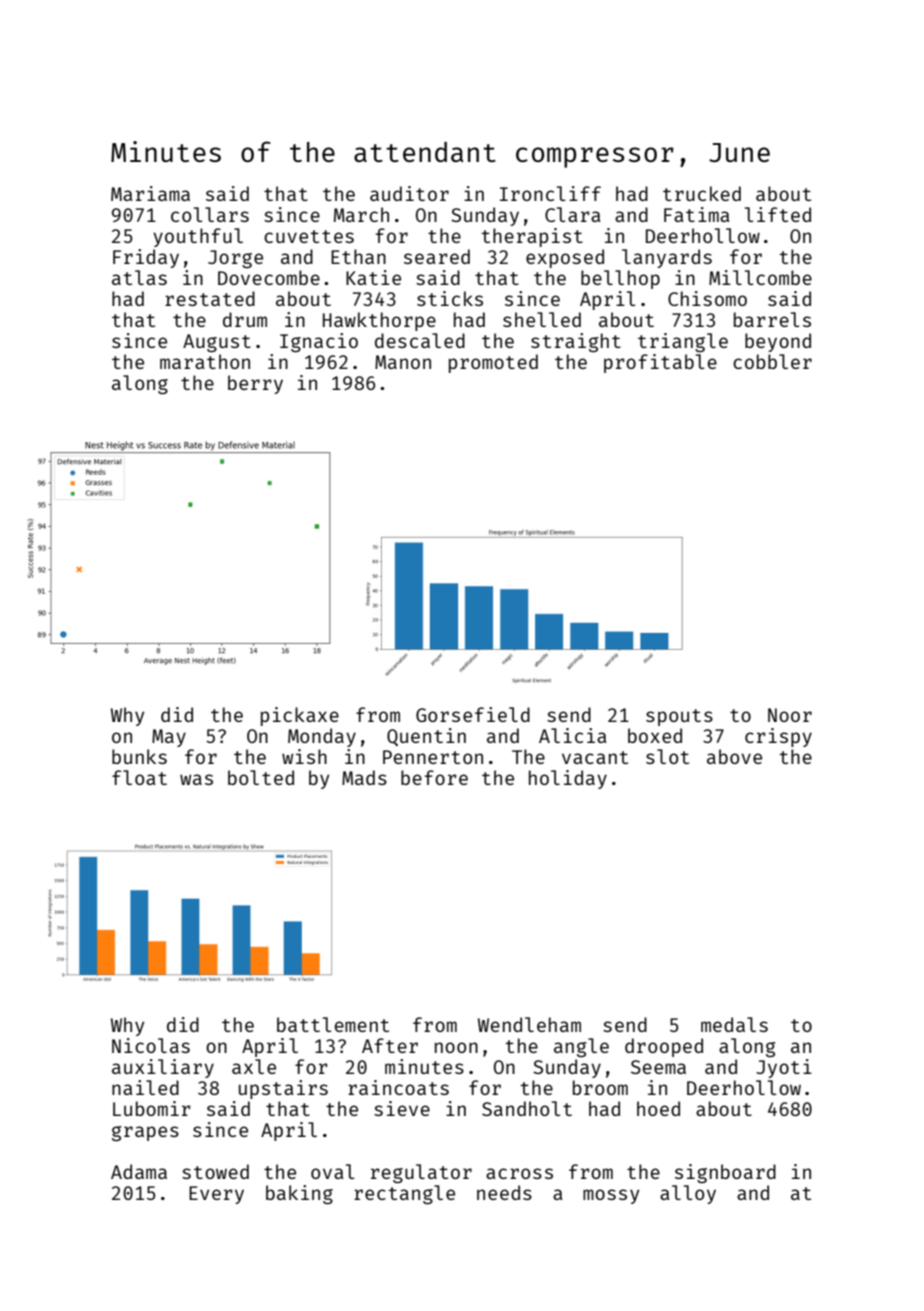  I want to click on Adama, so click(139, 1171).
